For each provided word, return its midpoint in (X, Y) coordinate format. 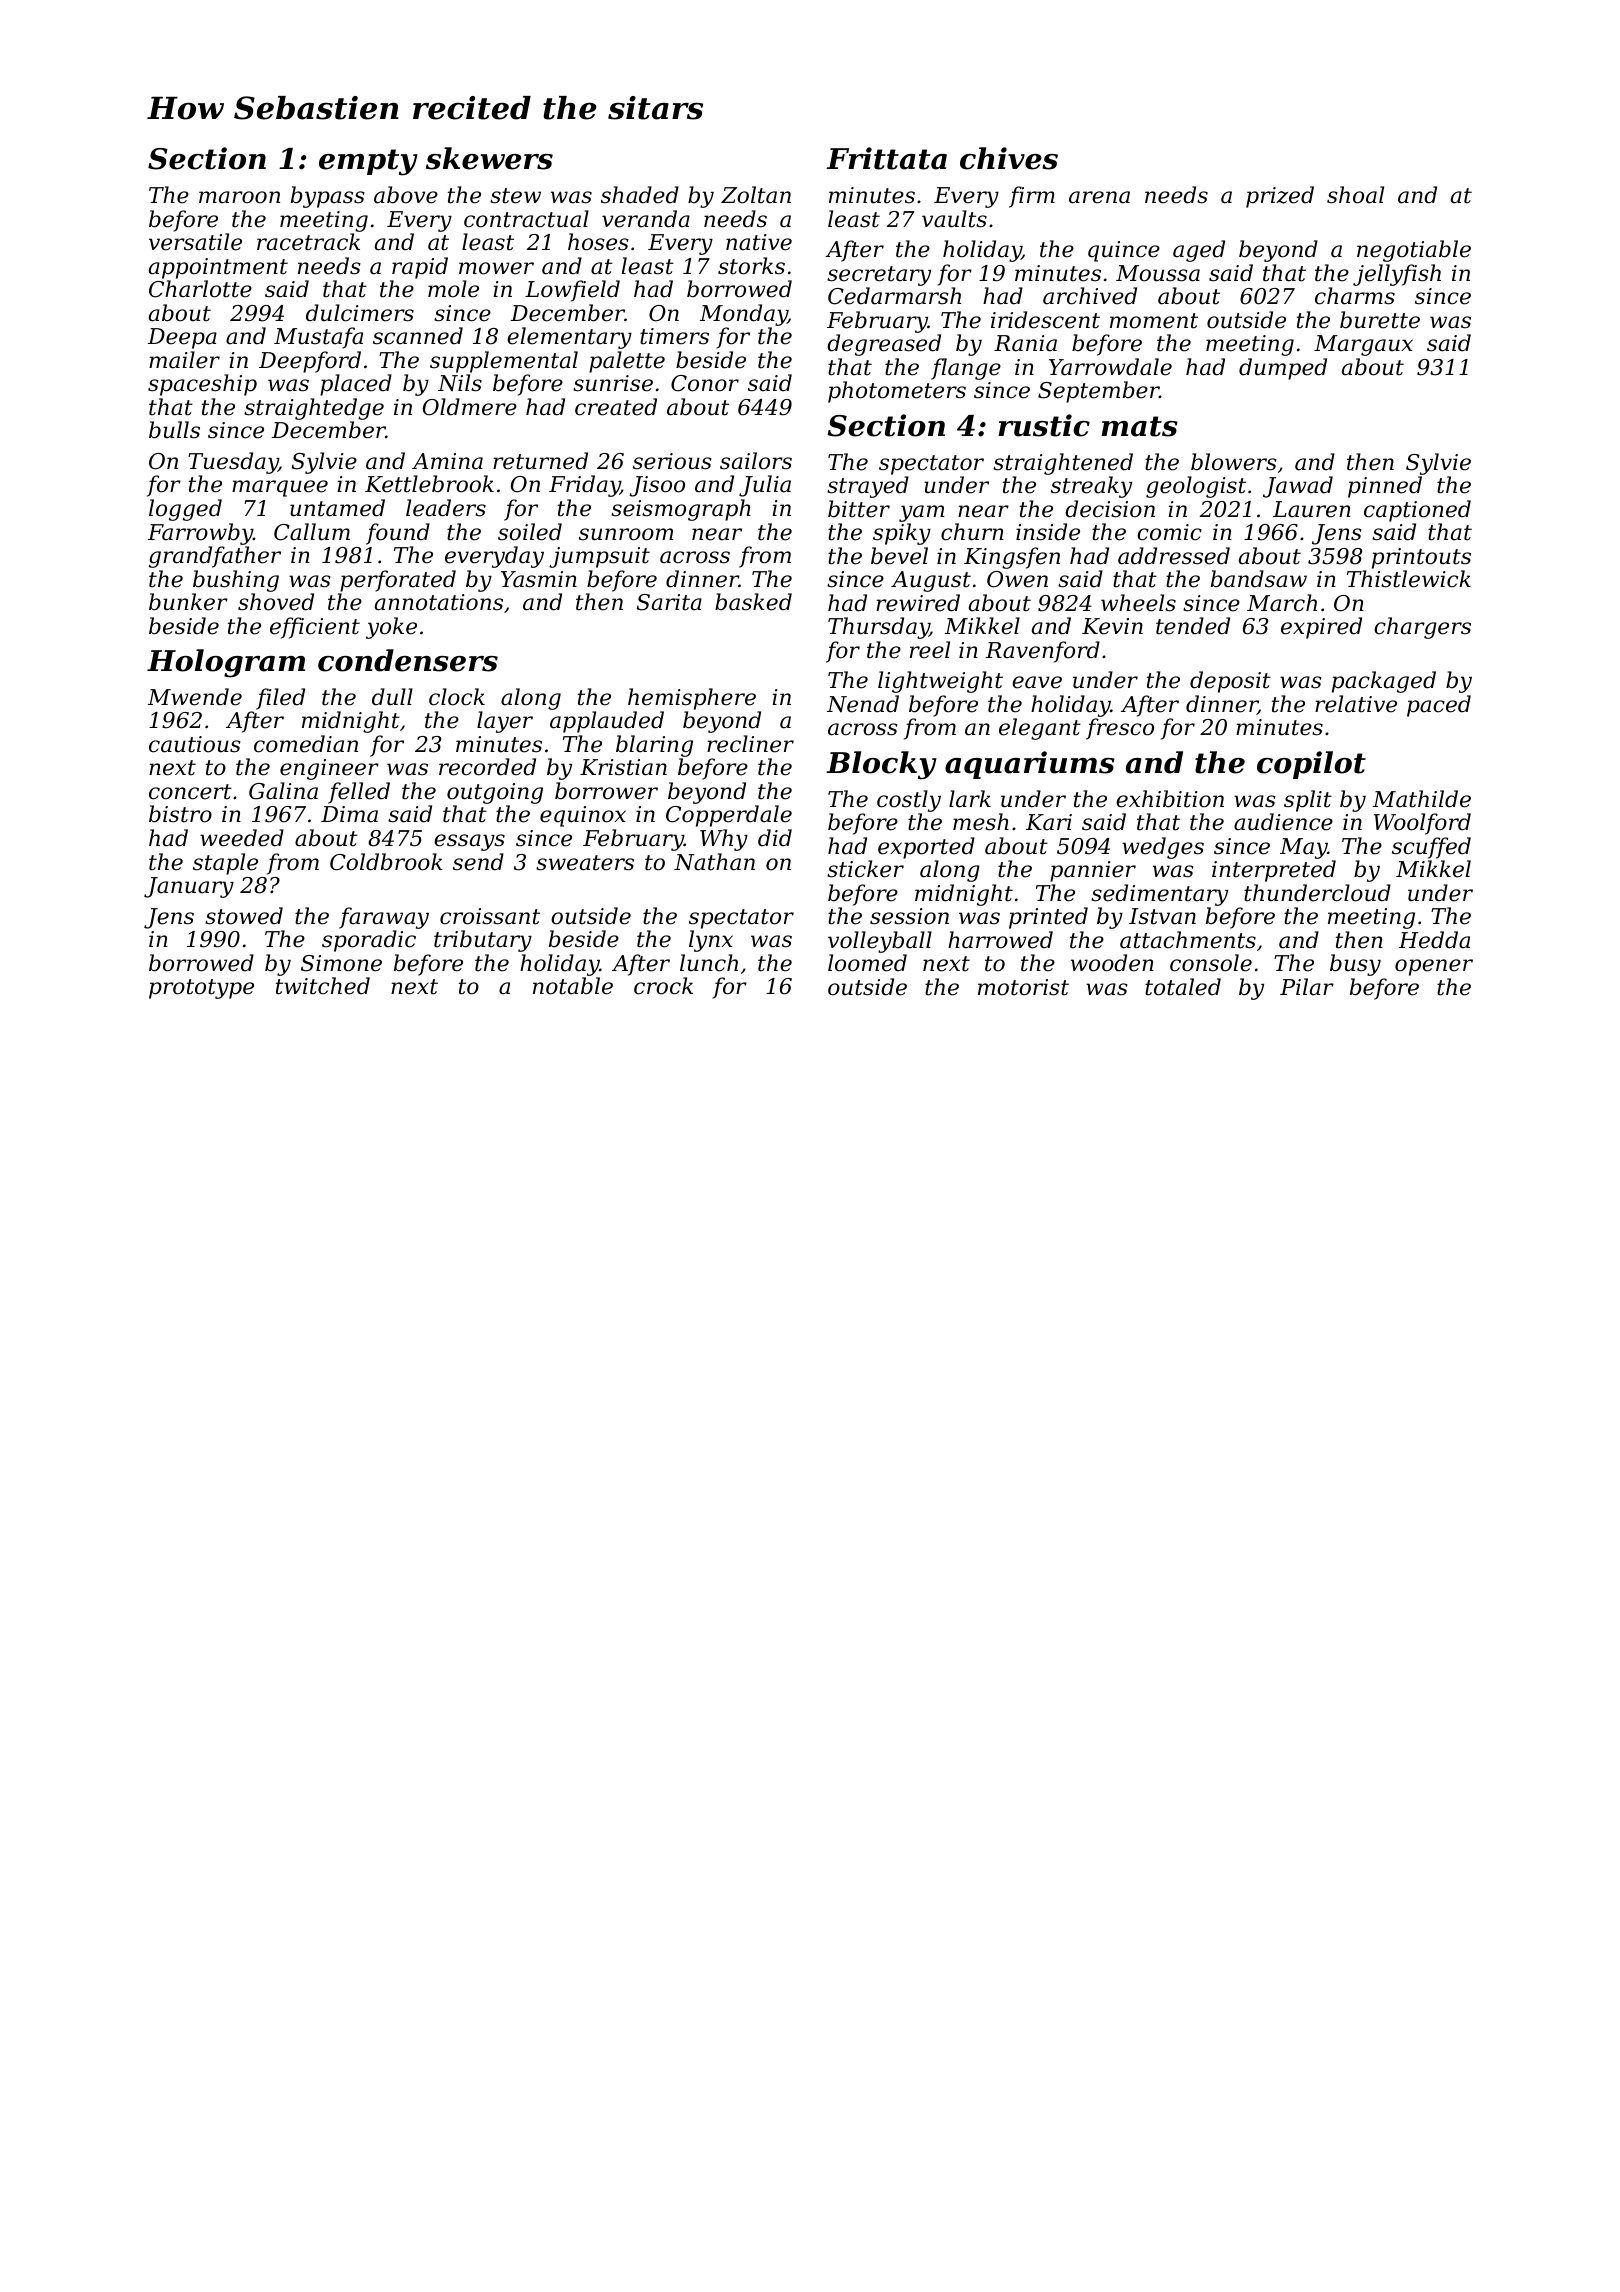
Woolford (1422, 824)
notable (573, 986)
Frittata (886, 158)
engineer (329, 769)
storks (751, 266)
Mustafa (318, 338)
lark (970, 799)
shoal (1355, 195)
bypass (328, 197)
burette (1380, 320)
